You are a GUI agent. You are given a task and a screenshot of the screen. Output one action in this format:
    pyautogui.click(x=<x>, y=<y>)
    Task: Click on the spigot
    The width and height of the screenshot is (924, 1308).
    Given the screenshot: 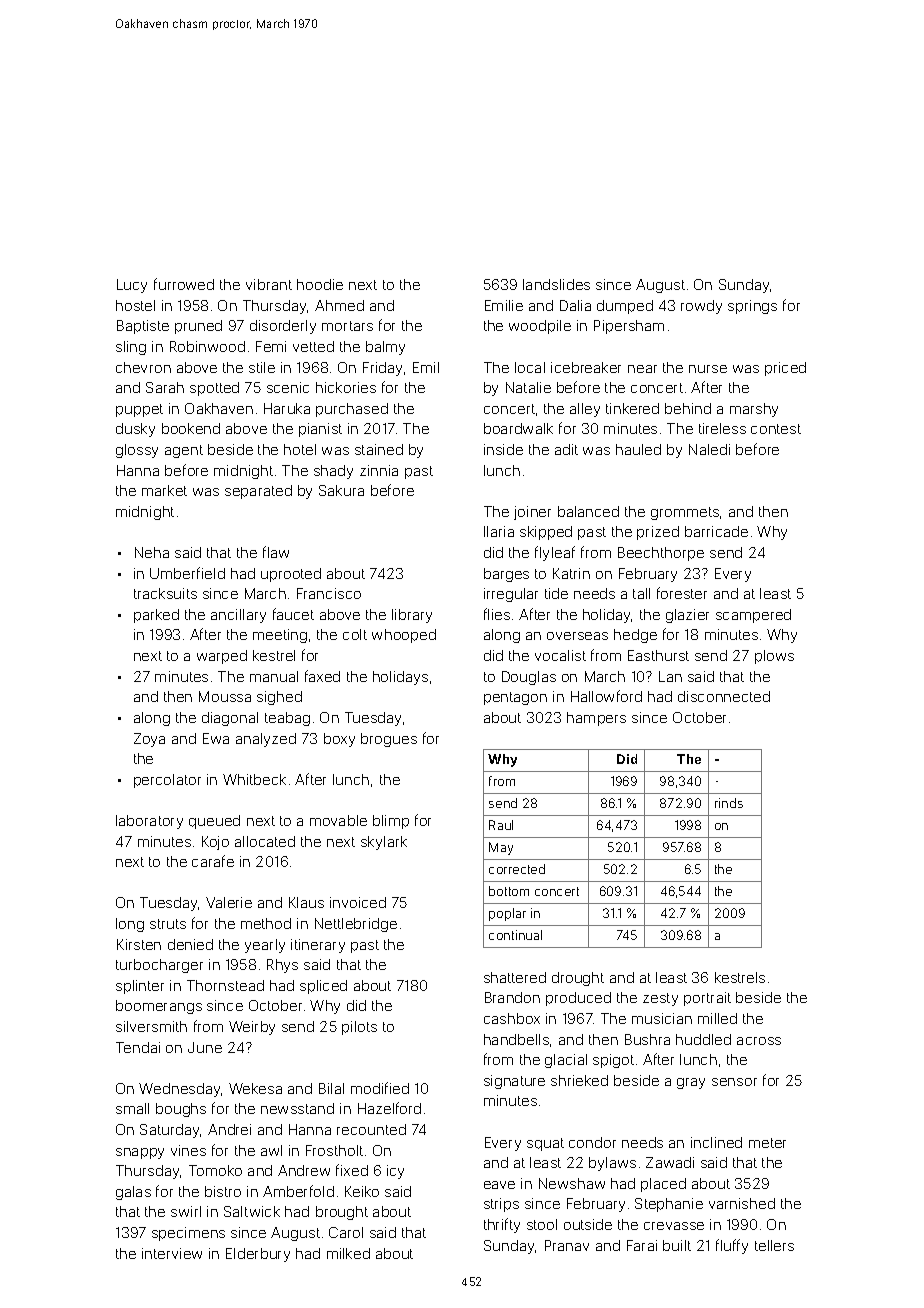 What is the action you would take?
    pyautogui.click(x=613, y=1061)
